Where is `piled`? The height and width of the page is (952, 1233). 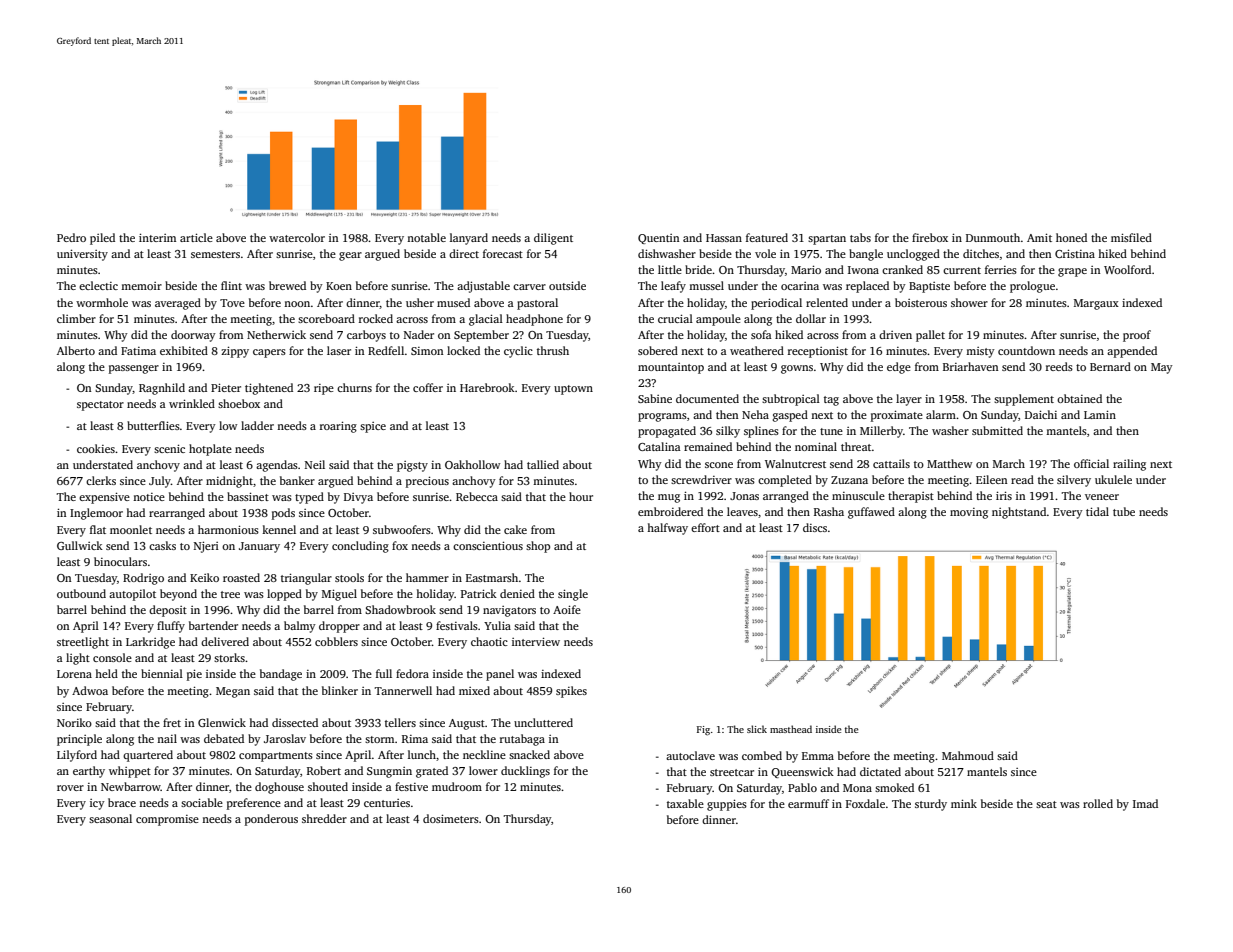 piled is located at coordinates (102, 239).
